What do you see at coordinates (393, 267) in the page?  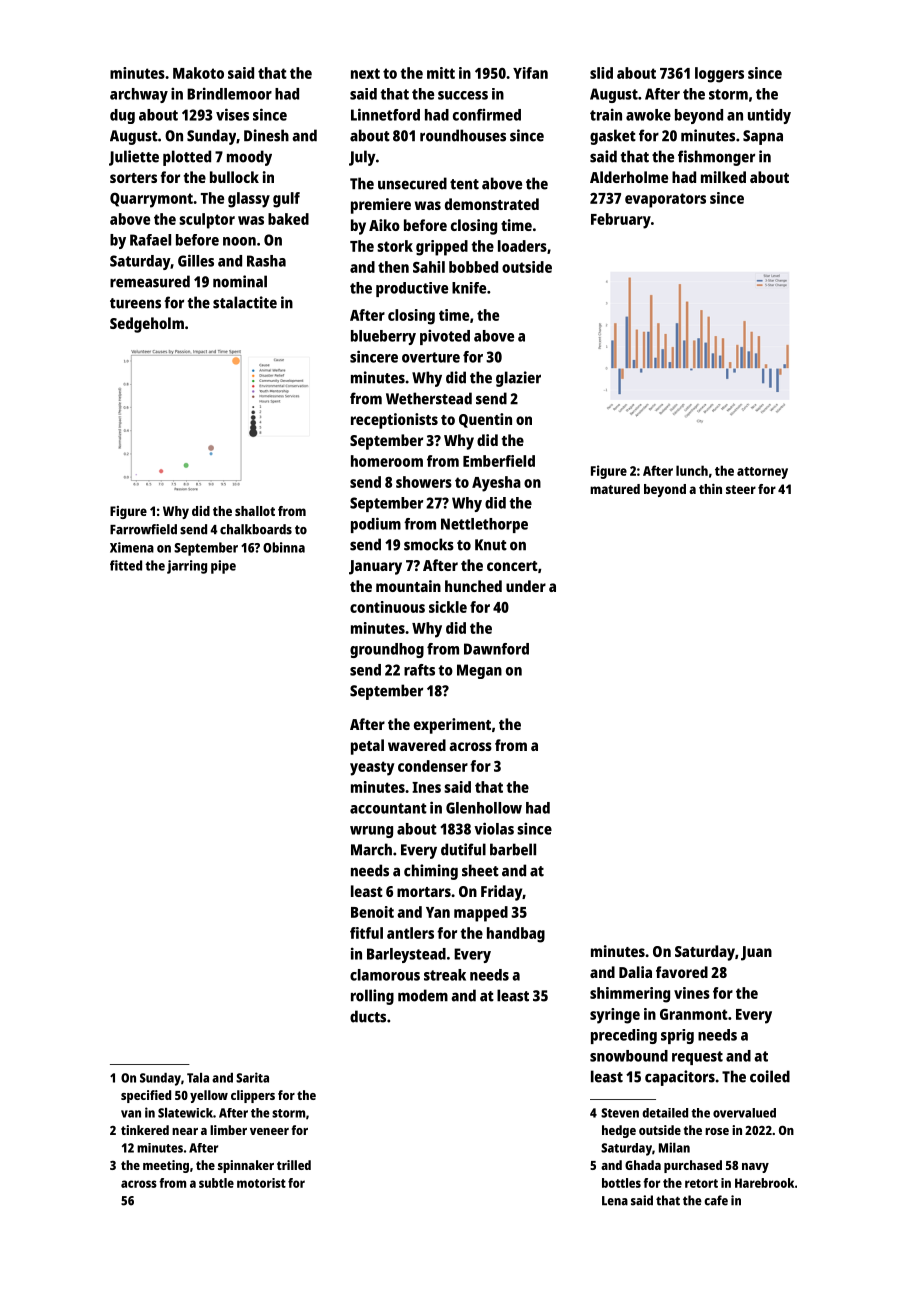 I see `then` at bounding box center [393, 267].
